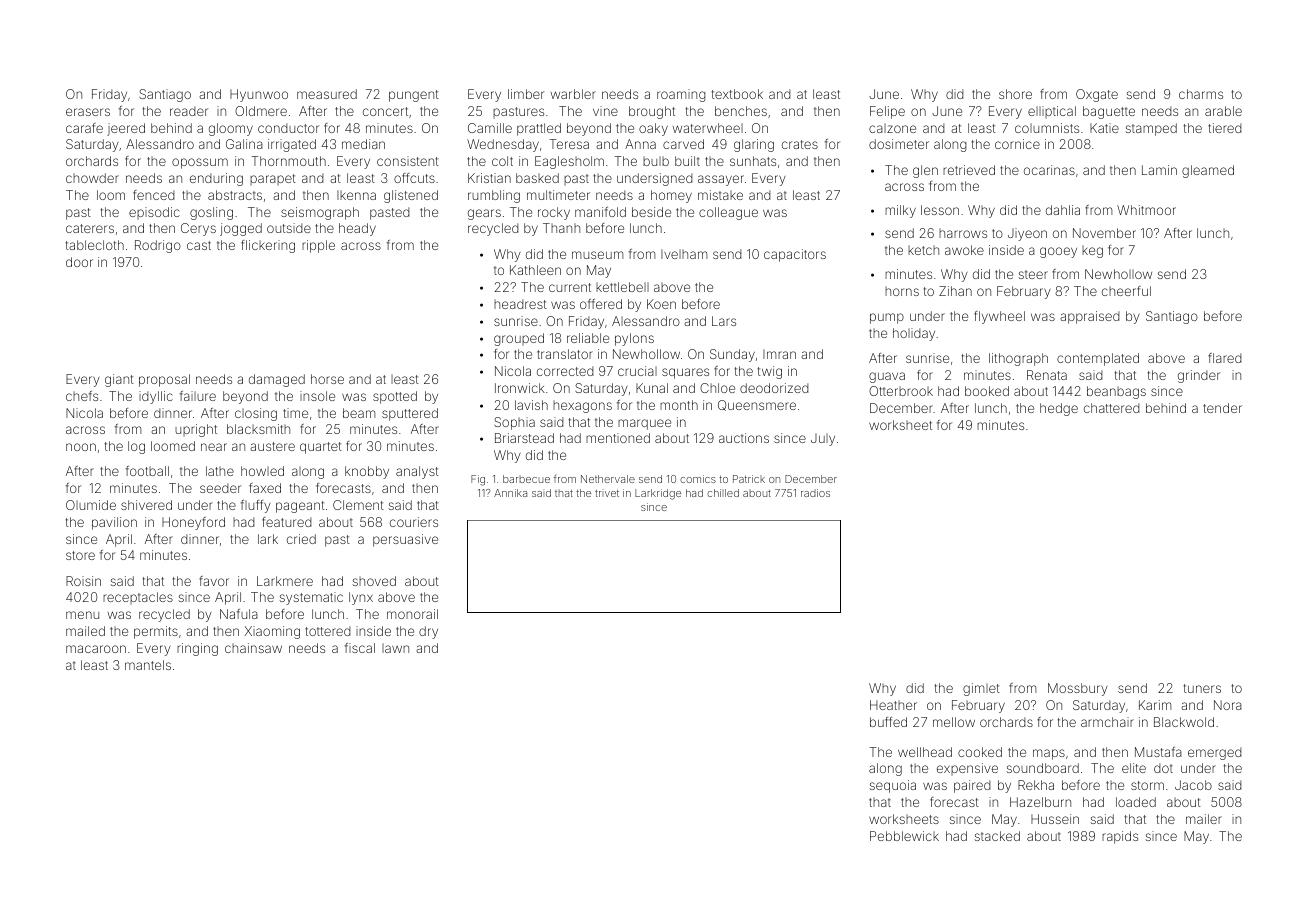 The height and width of the screenshot is (924, 1308). I want to click on ringing, so click(197, 649).
